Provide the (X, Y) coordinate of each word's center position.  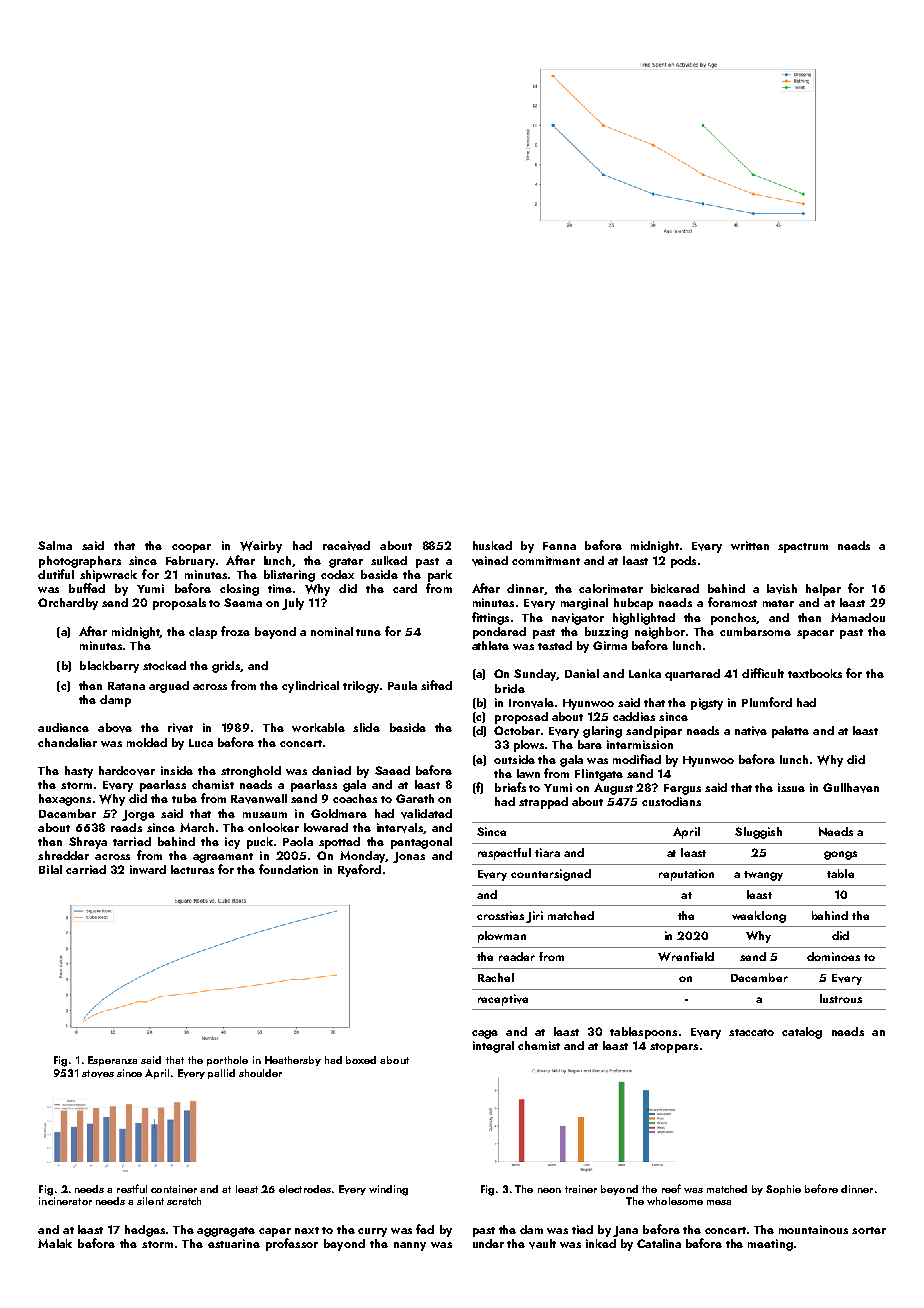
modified (637, 759)
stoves (98, 1074)
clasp (203, 633)
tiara (547, 852)
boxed (361, 1060)
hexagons (65, 800)
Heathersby (293, 1061)
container (174, 1189)
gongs (840, 855)
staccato (751, 1032)
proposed (521, 718)
